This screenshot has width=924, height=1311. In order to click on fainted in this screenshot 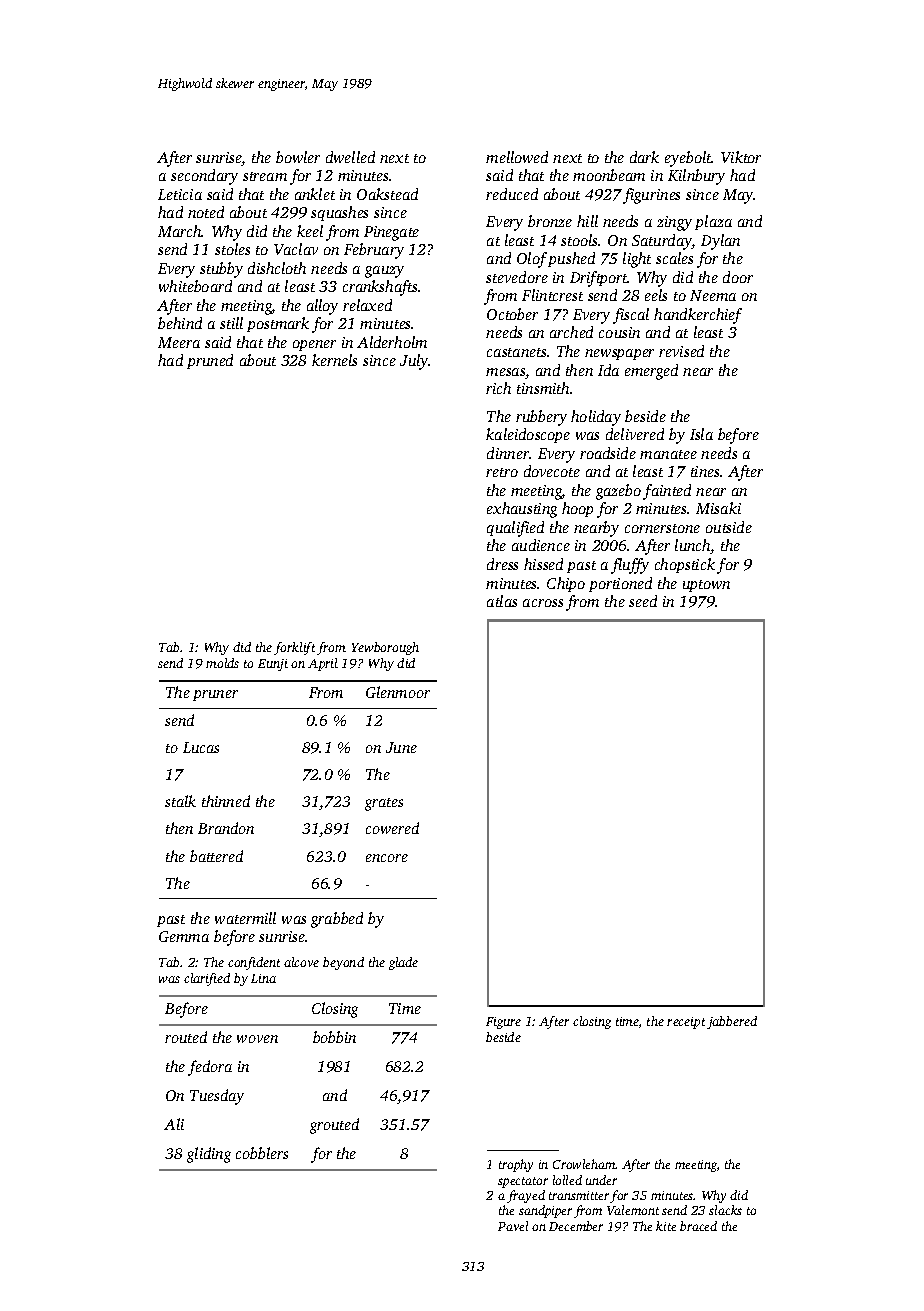, I will do `click(667, 492)`.
